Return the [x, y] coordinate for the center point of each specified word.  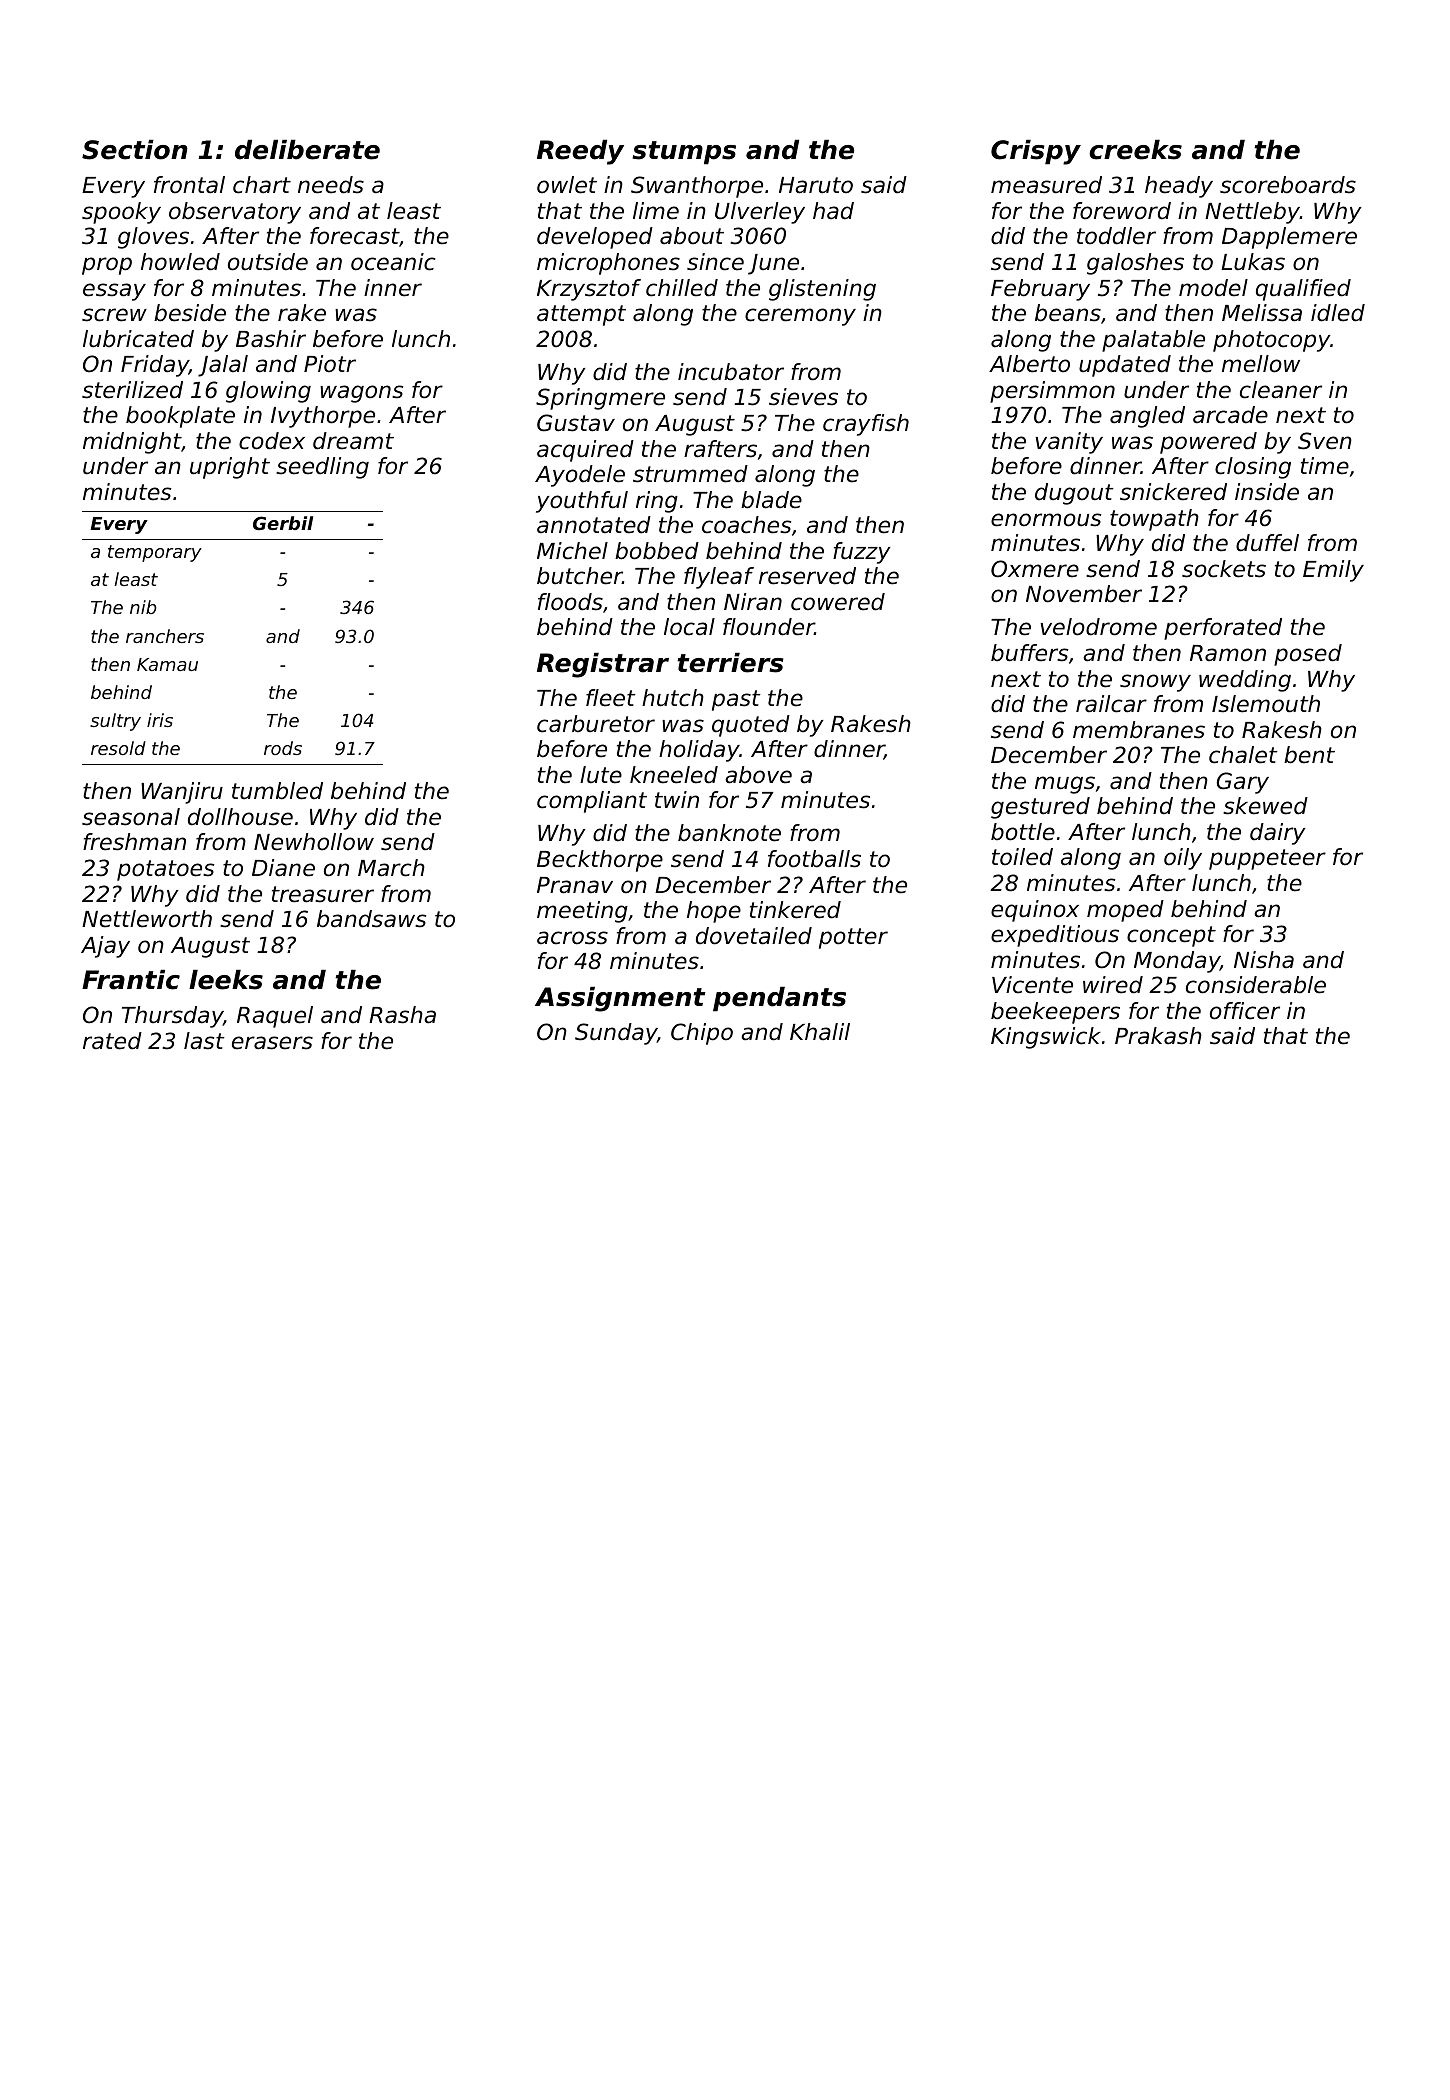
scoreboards [1288, 185]
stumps [684, 153]
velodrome [1098, 627]
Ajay [105, 947]
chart [262, 185]
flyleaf [719, 578]
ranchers [165, 636]
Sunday [616, 1034]
